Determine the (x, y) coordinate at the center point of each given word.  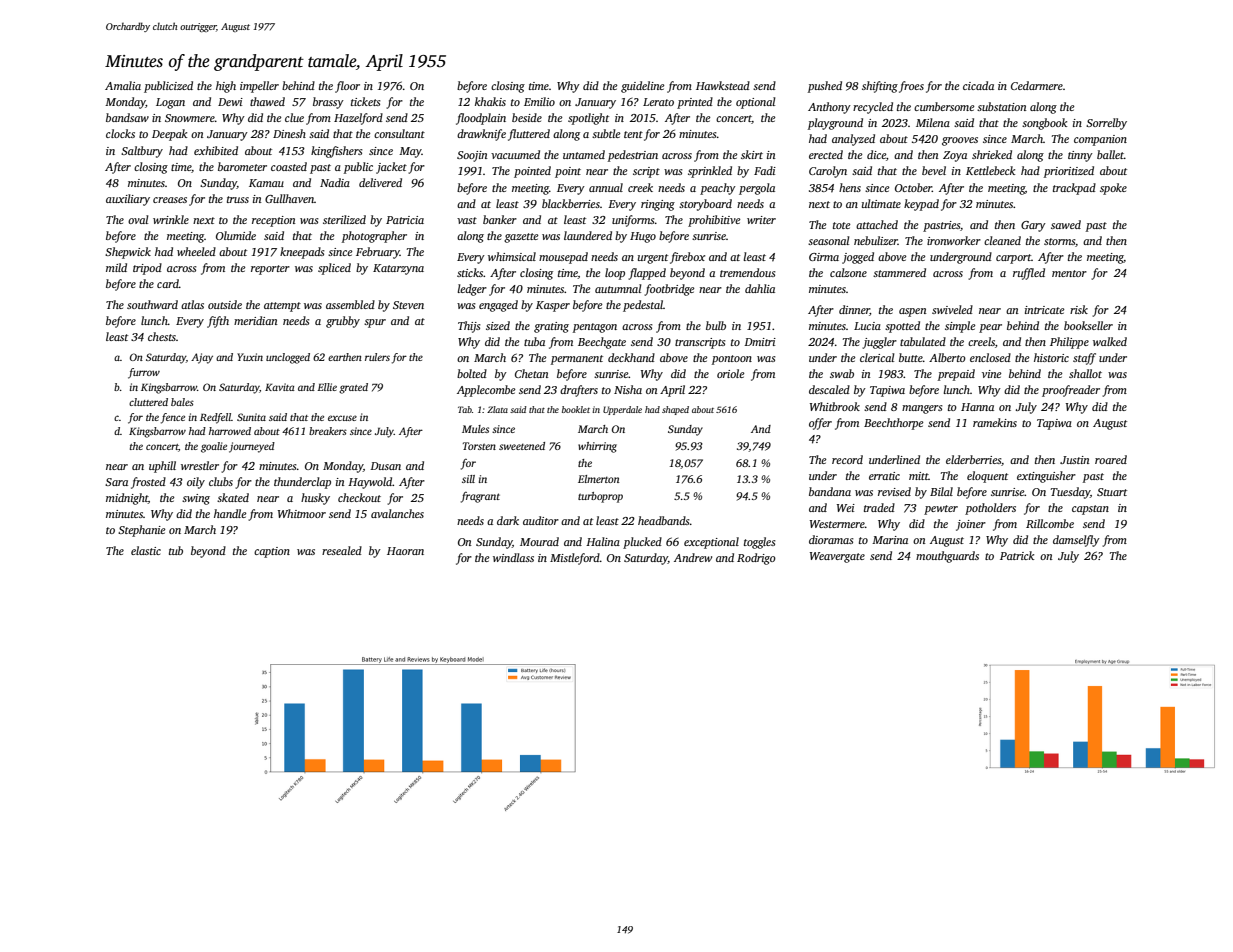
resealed (342, 550)
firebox (687, 258)
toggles (760, 543)
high (226, 87)
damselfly (1076, 541)
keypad (921, 205)
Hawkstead (723, 85)
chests (162, 336)
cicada (978, 85)
